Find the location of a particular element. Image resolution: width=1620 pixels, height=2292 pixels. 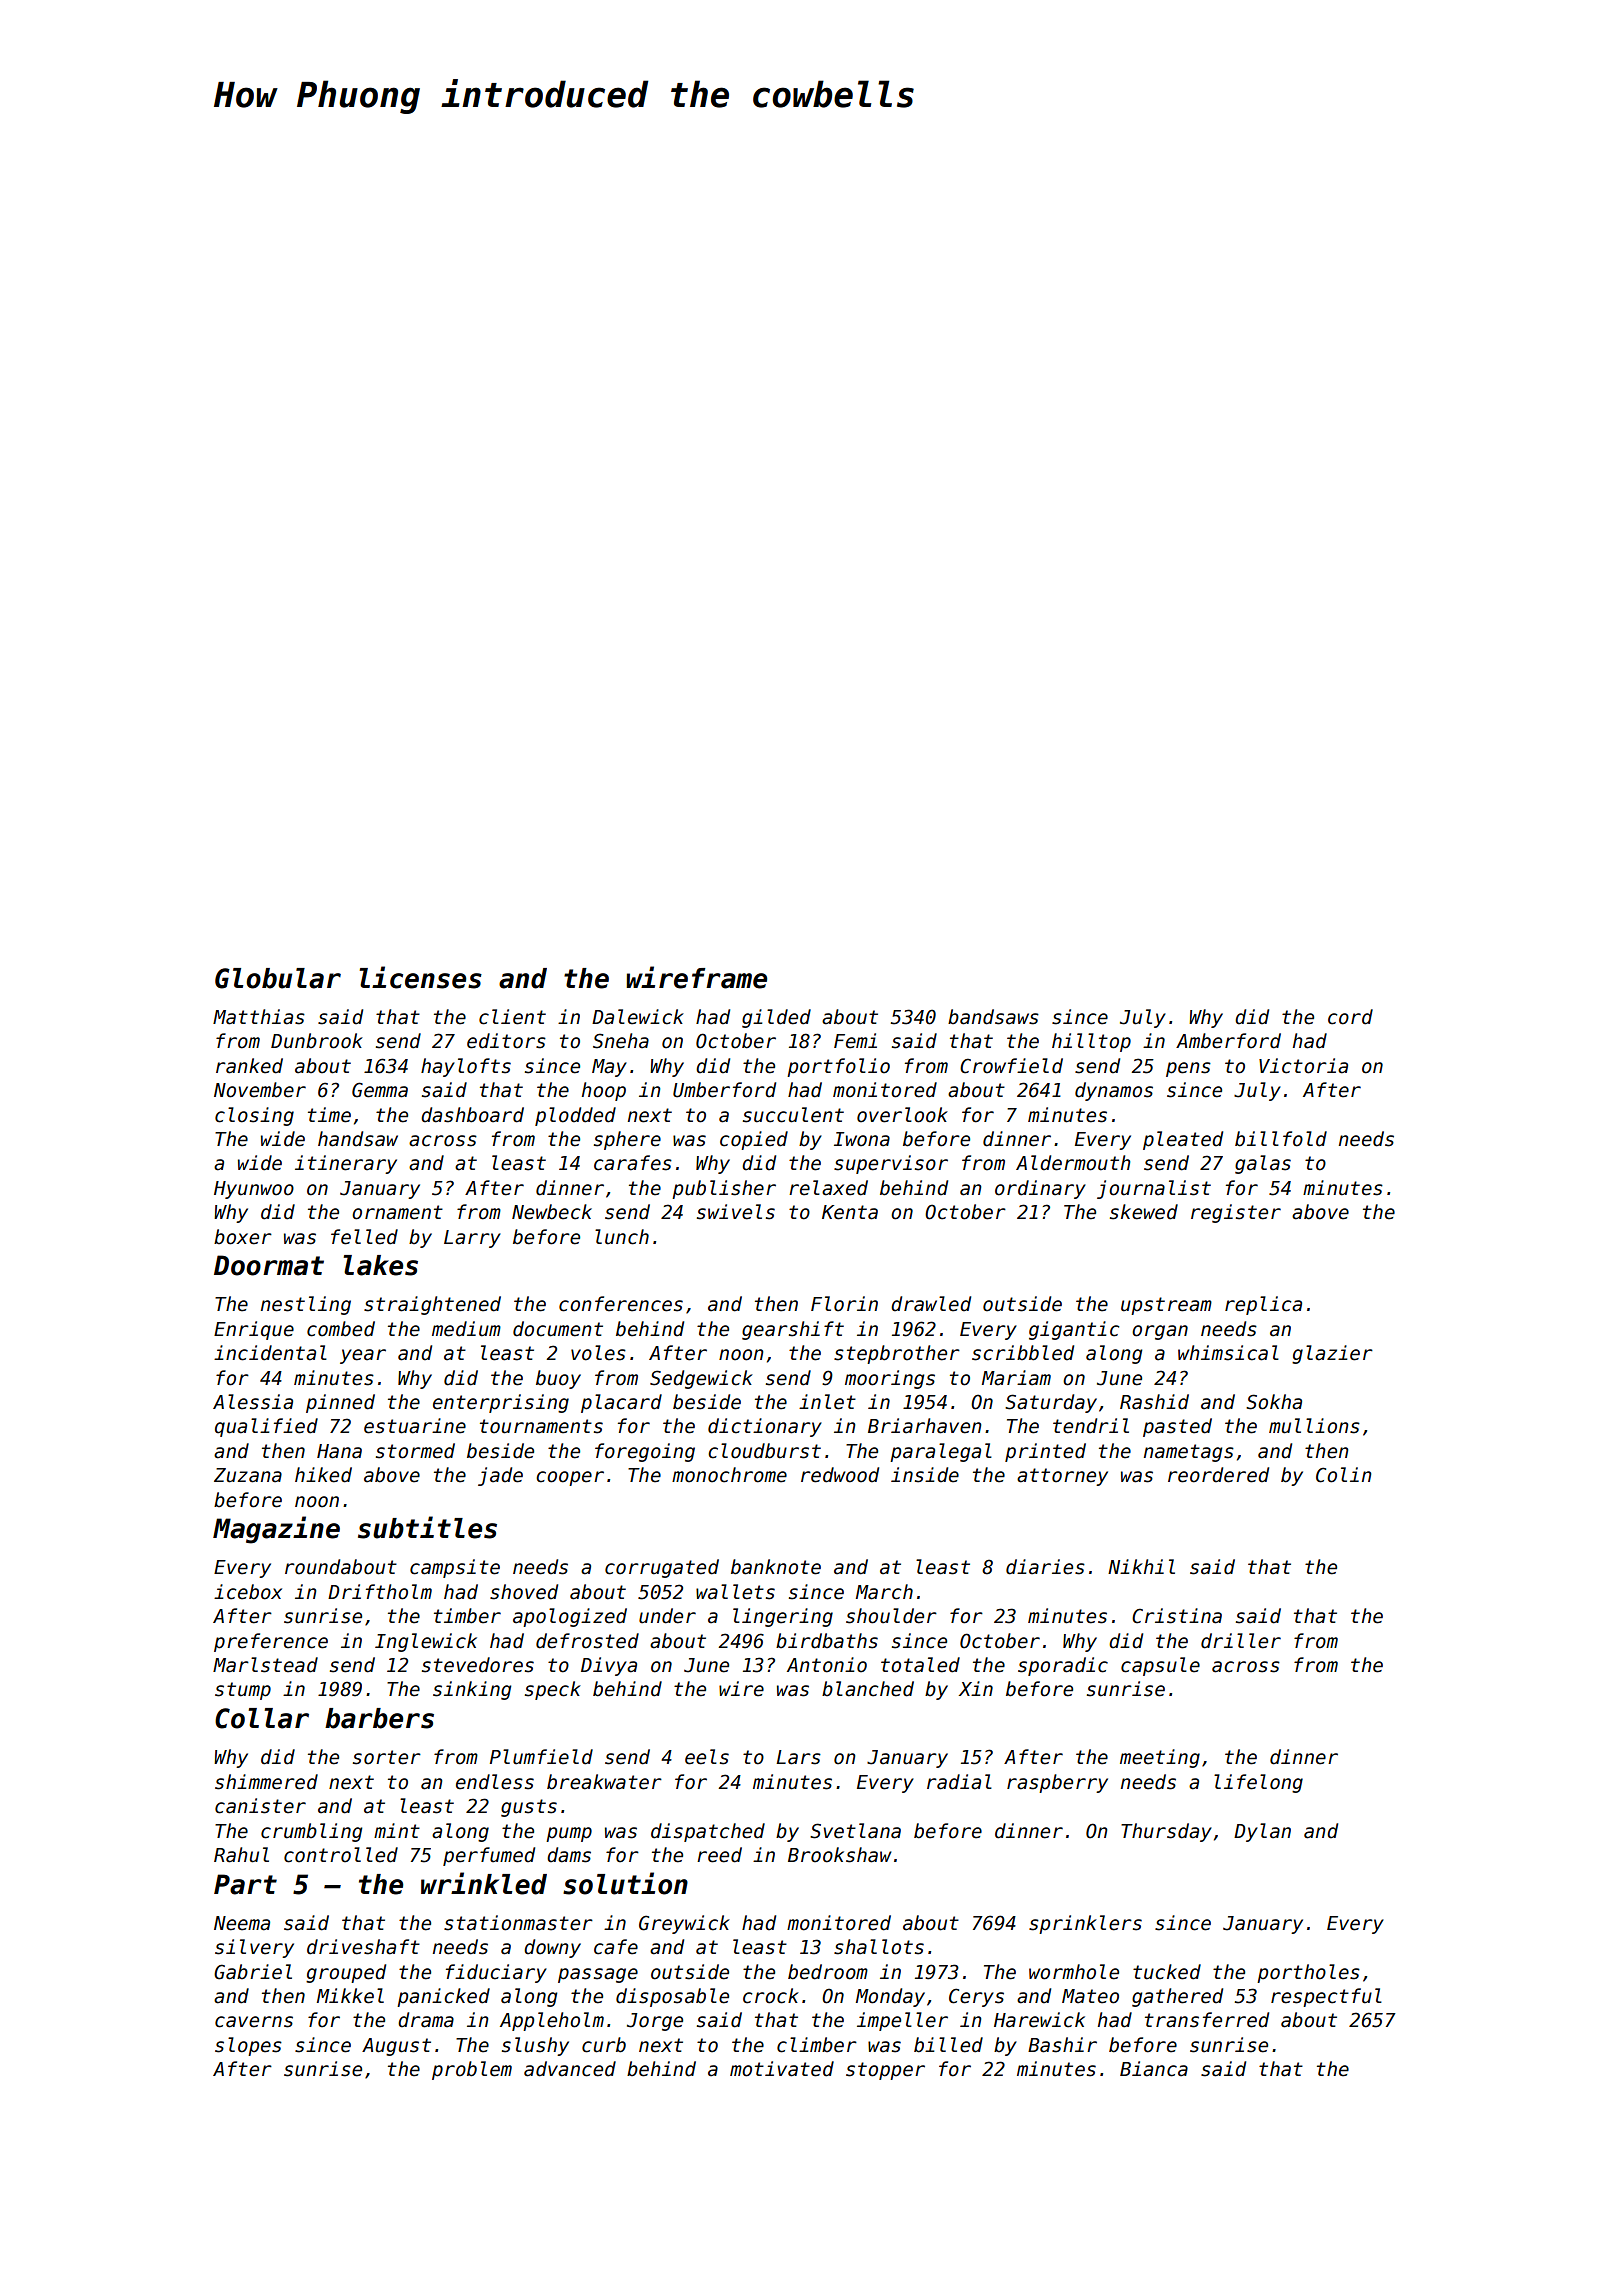

August is located at coordinates (396, 2047).
